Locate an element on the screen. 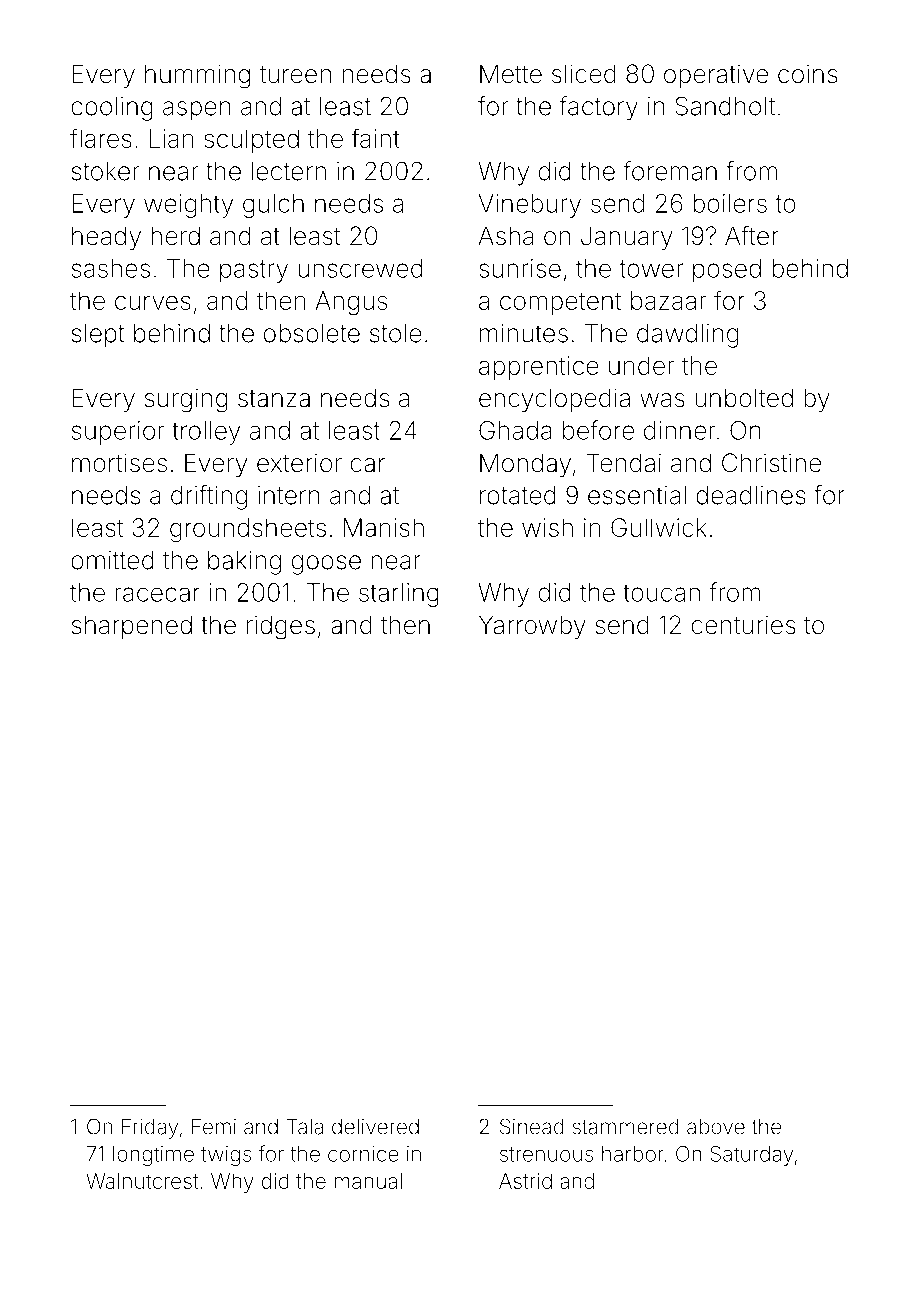 The image size is (924, 1311). Gullwick is located at coordinates (659, 527).
